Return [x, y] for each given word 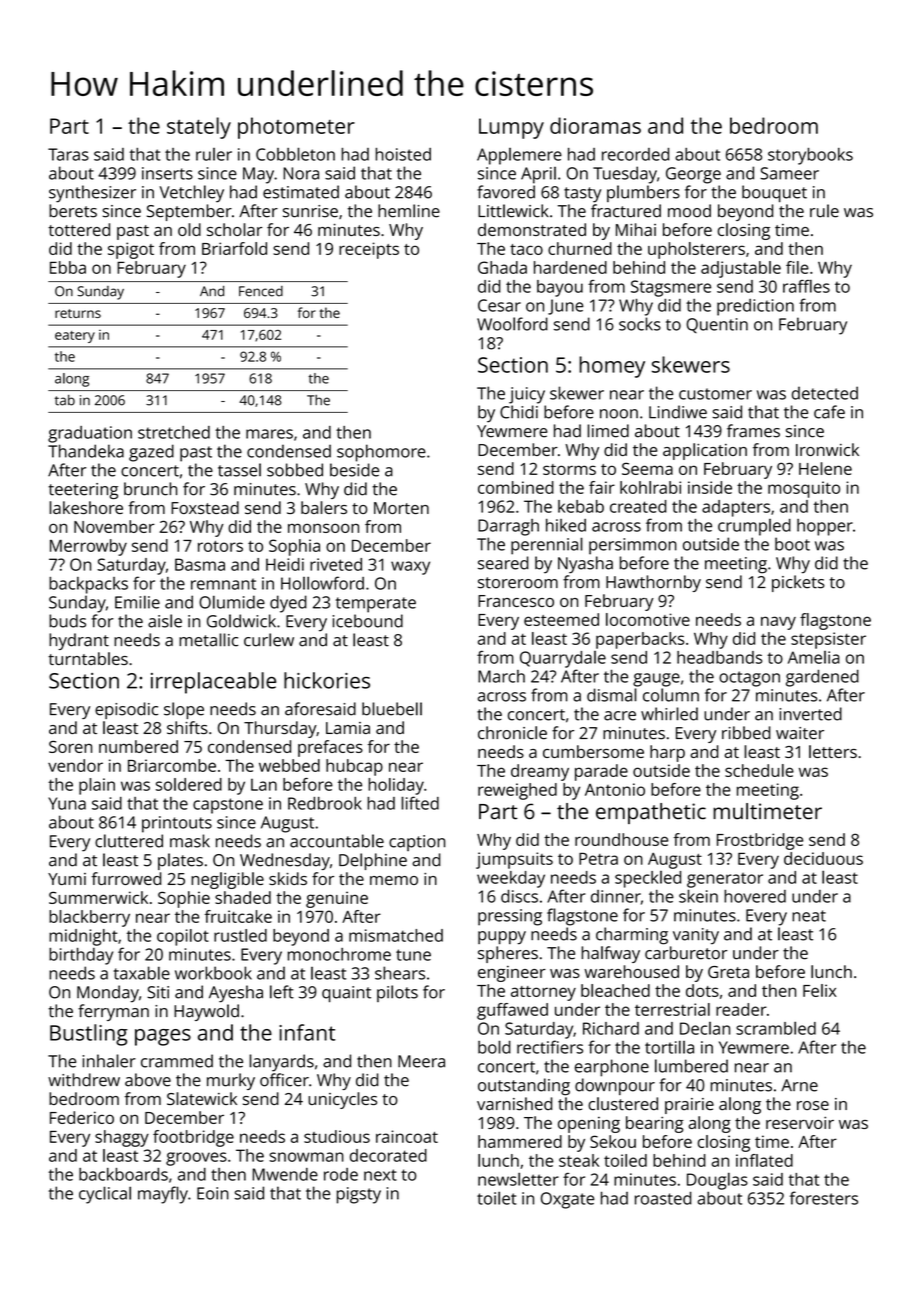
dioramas [595, 125]
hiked [566, 525]
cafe [829, 412]
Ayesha [236, 994]
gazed [151, 453]
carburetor [686, 953]
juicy [527, 395]
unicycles [342, 1100]
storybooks [810, 156]
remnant [223, 584]
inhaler [109, 1061]
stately [199, 128]
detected [825, 393]
